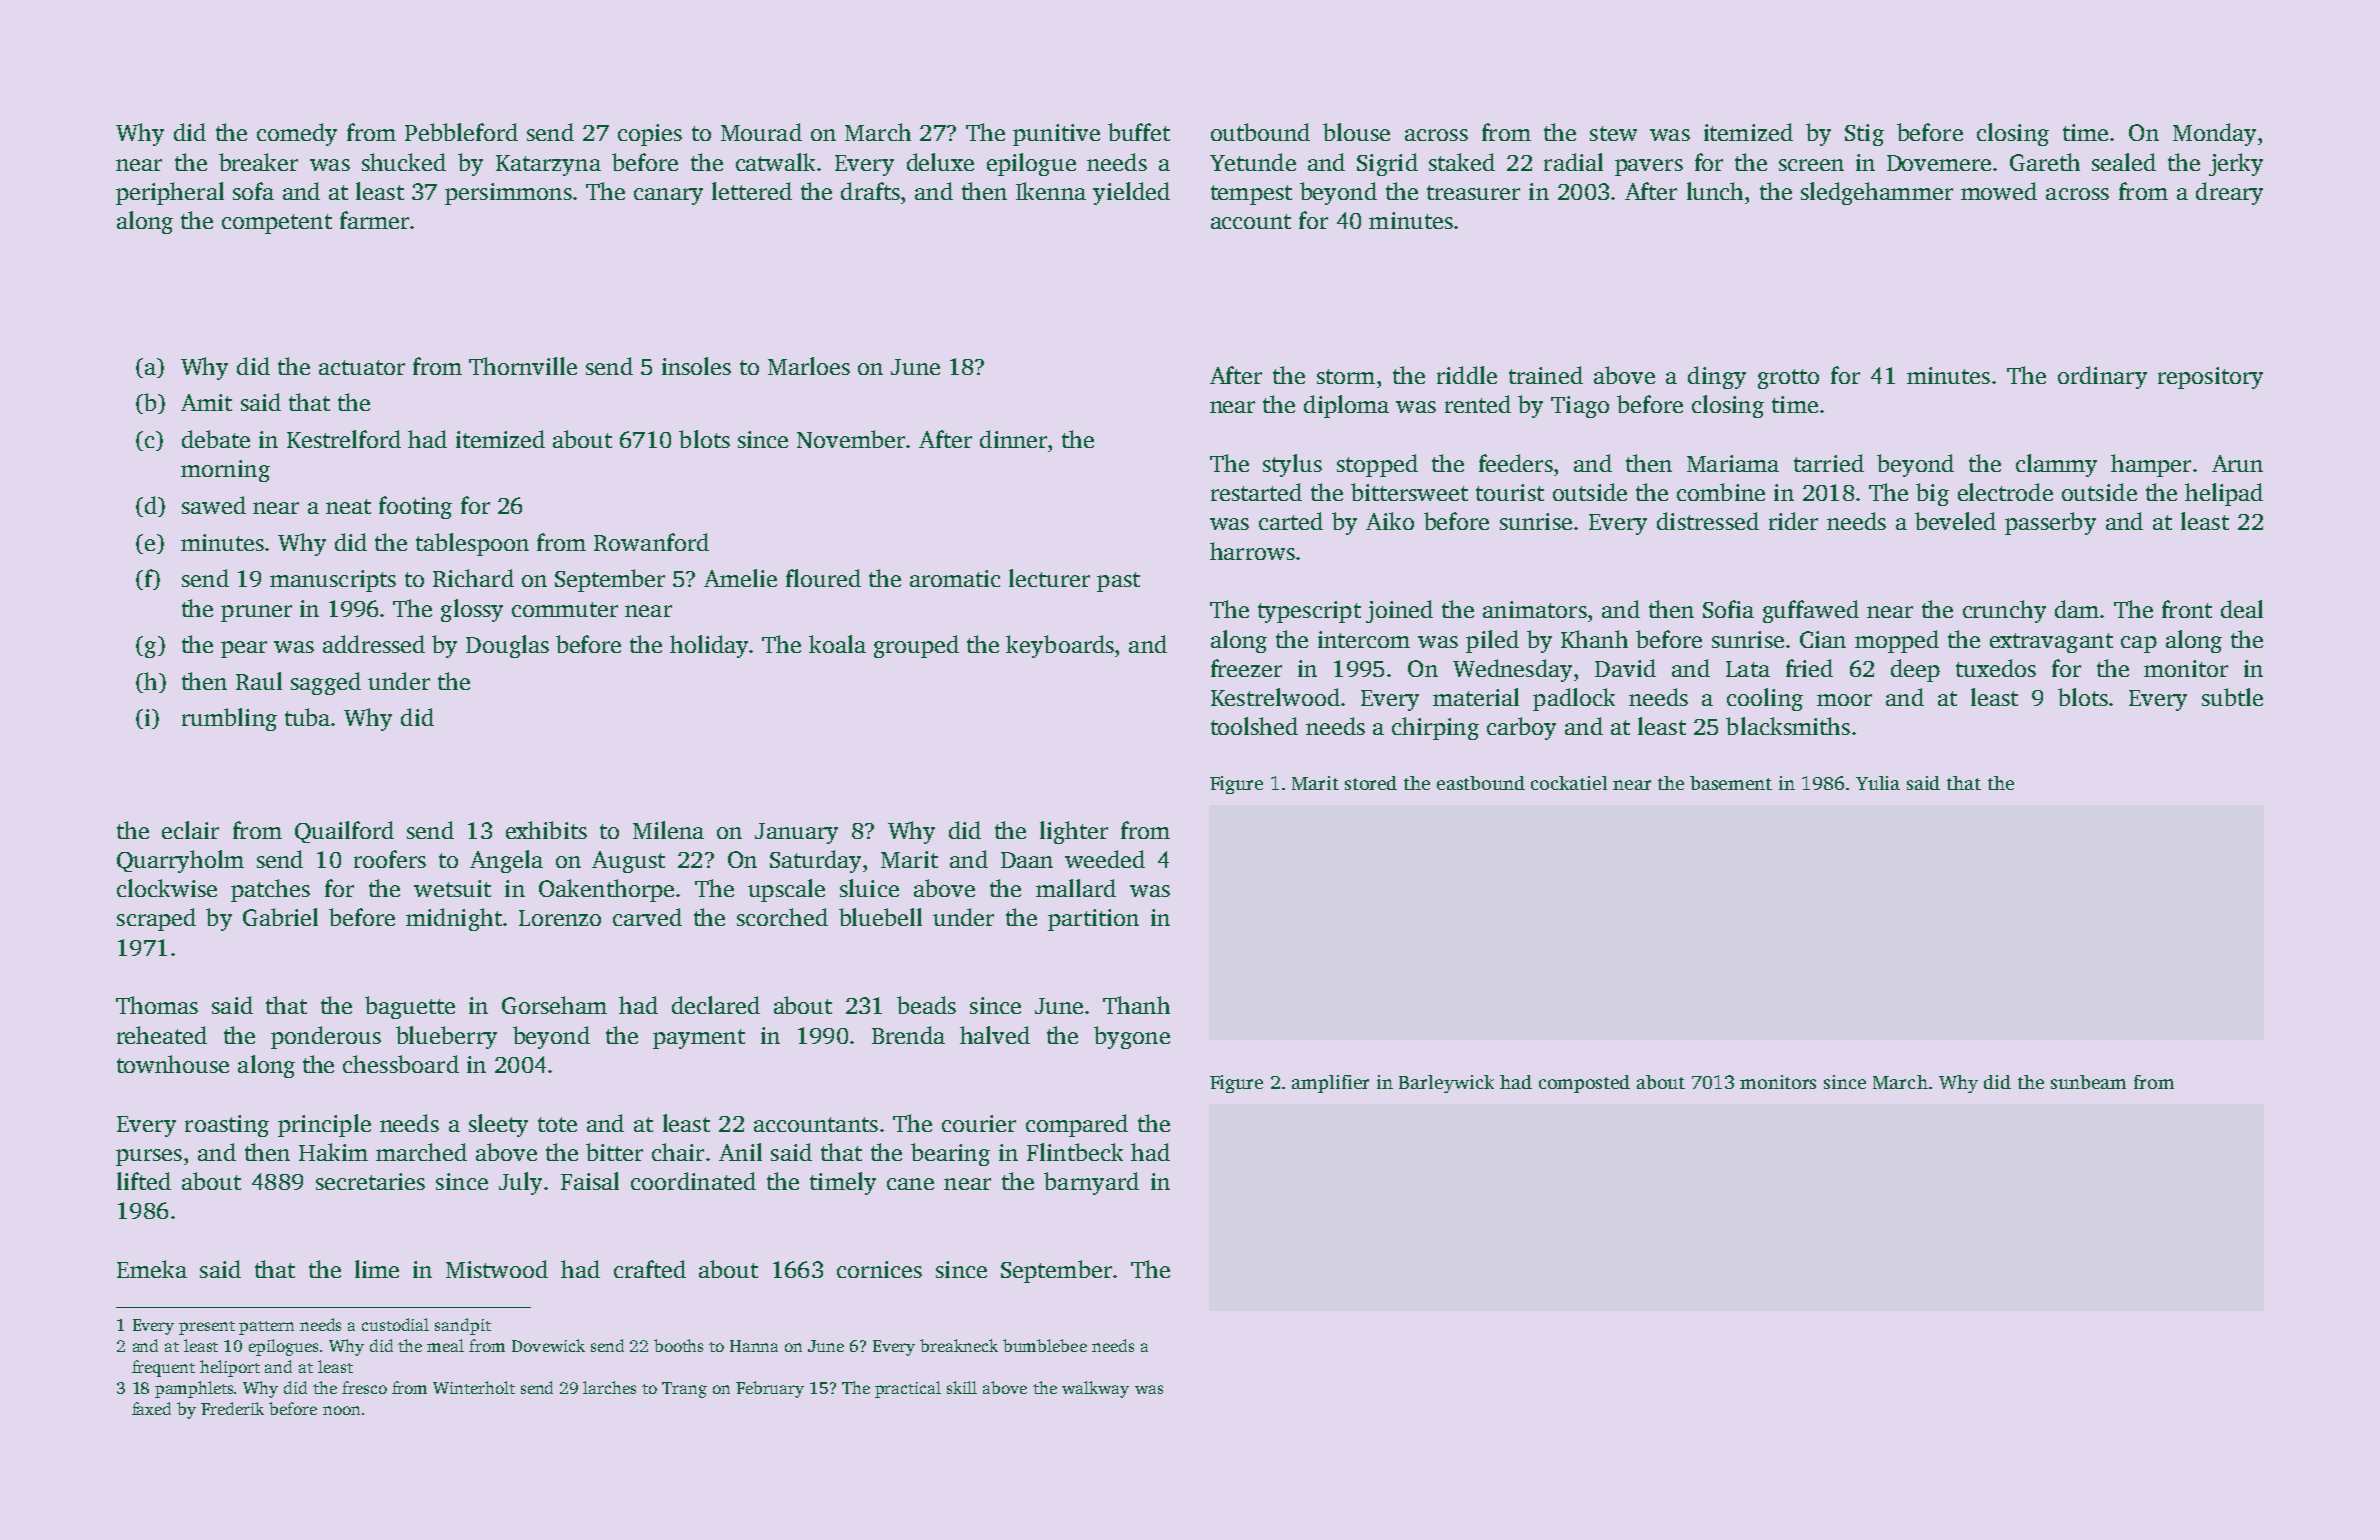 The height and width of the screenshot is (1540, 2380). What do you see at coordinates (962, 1387) in the screenshot?
I see `skill` at bounding box center [962, 1387].
